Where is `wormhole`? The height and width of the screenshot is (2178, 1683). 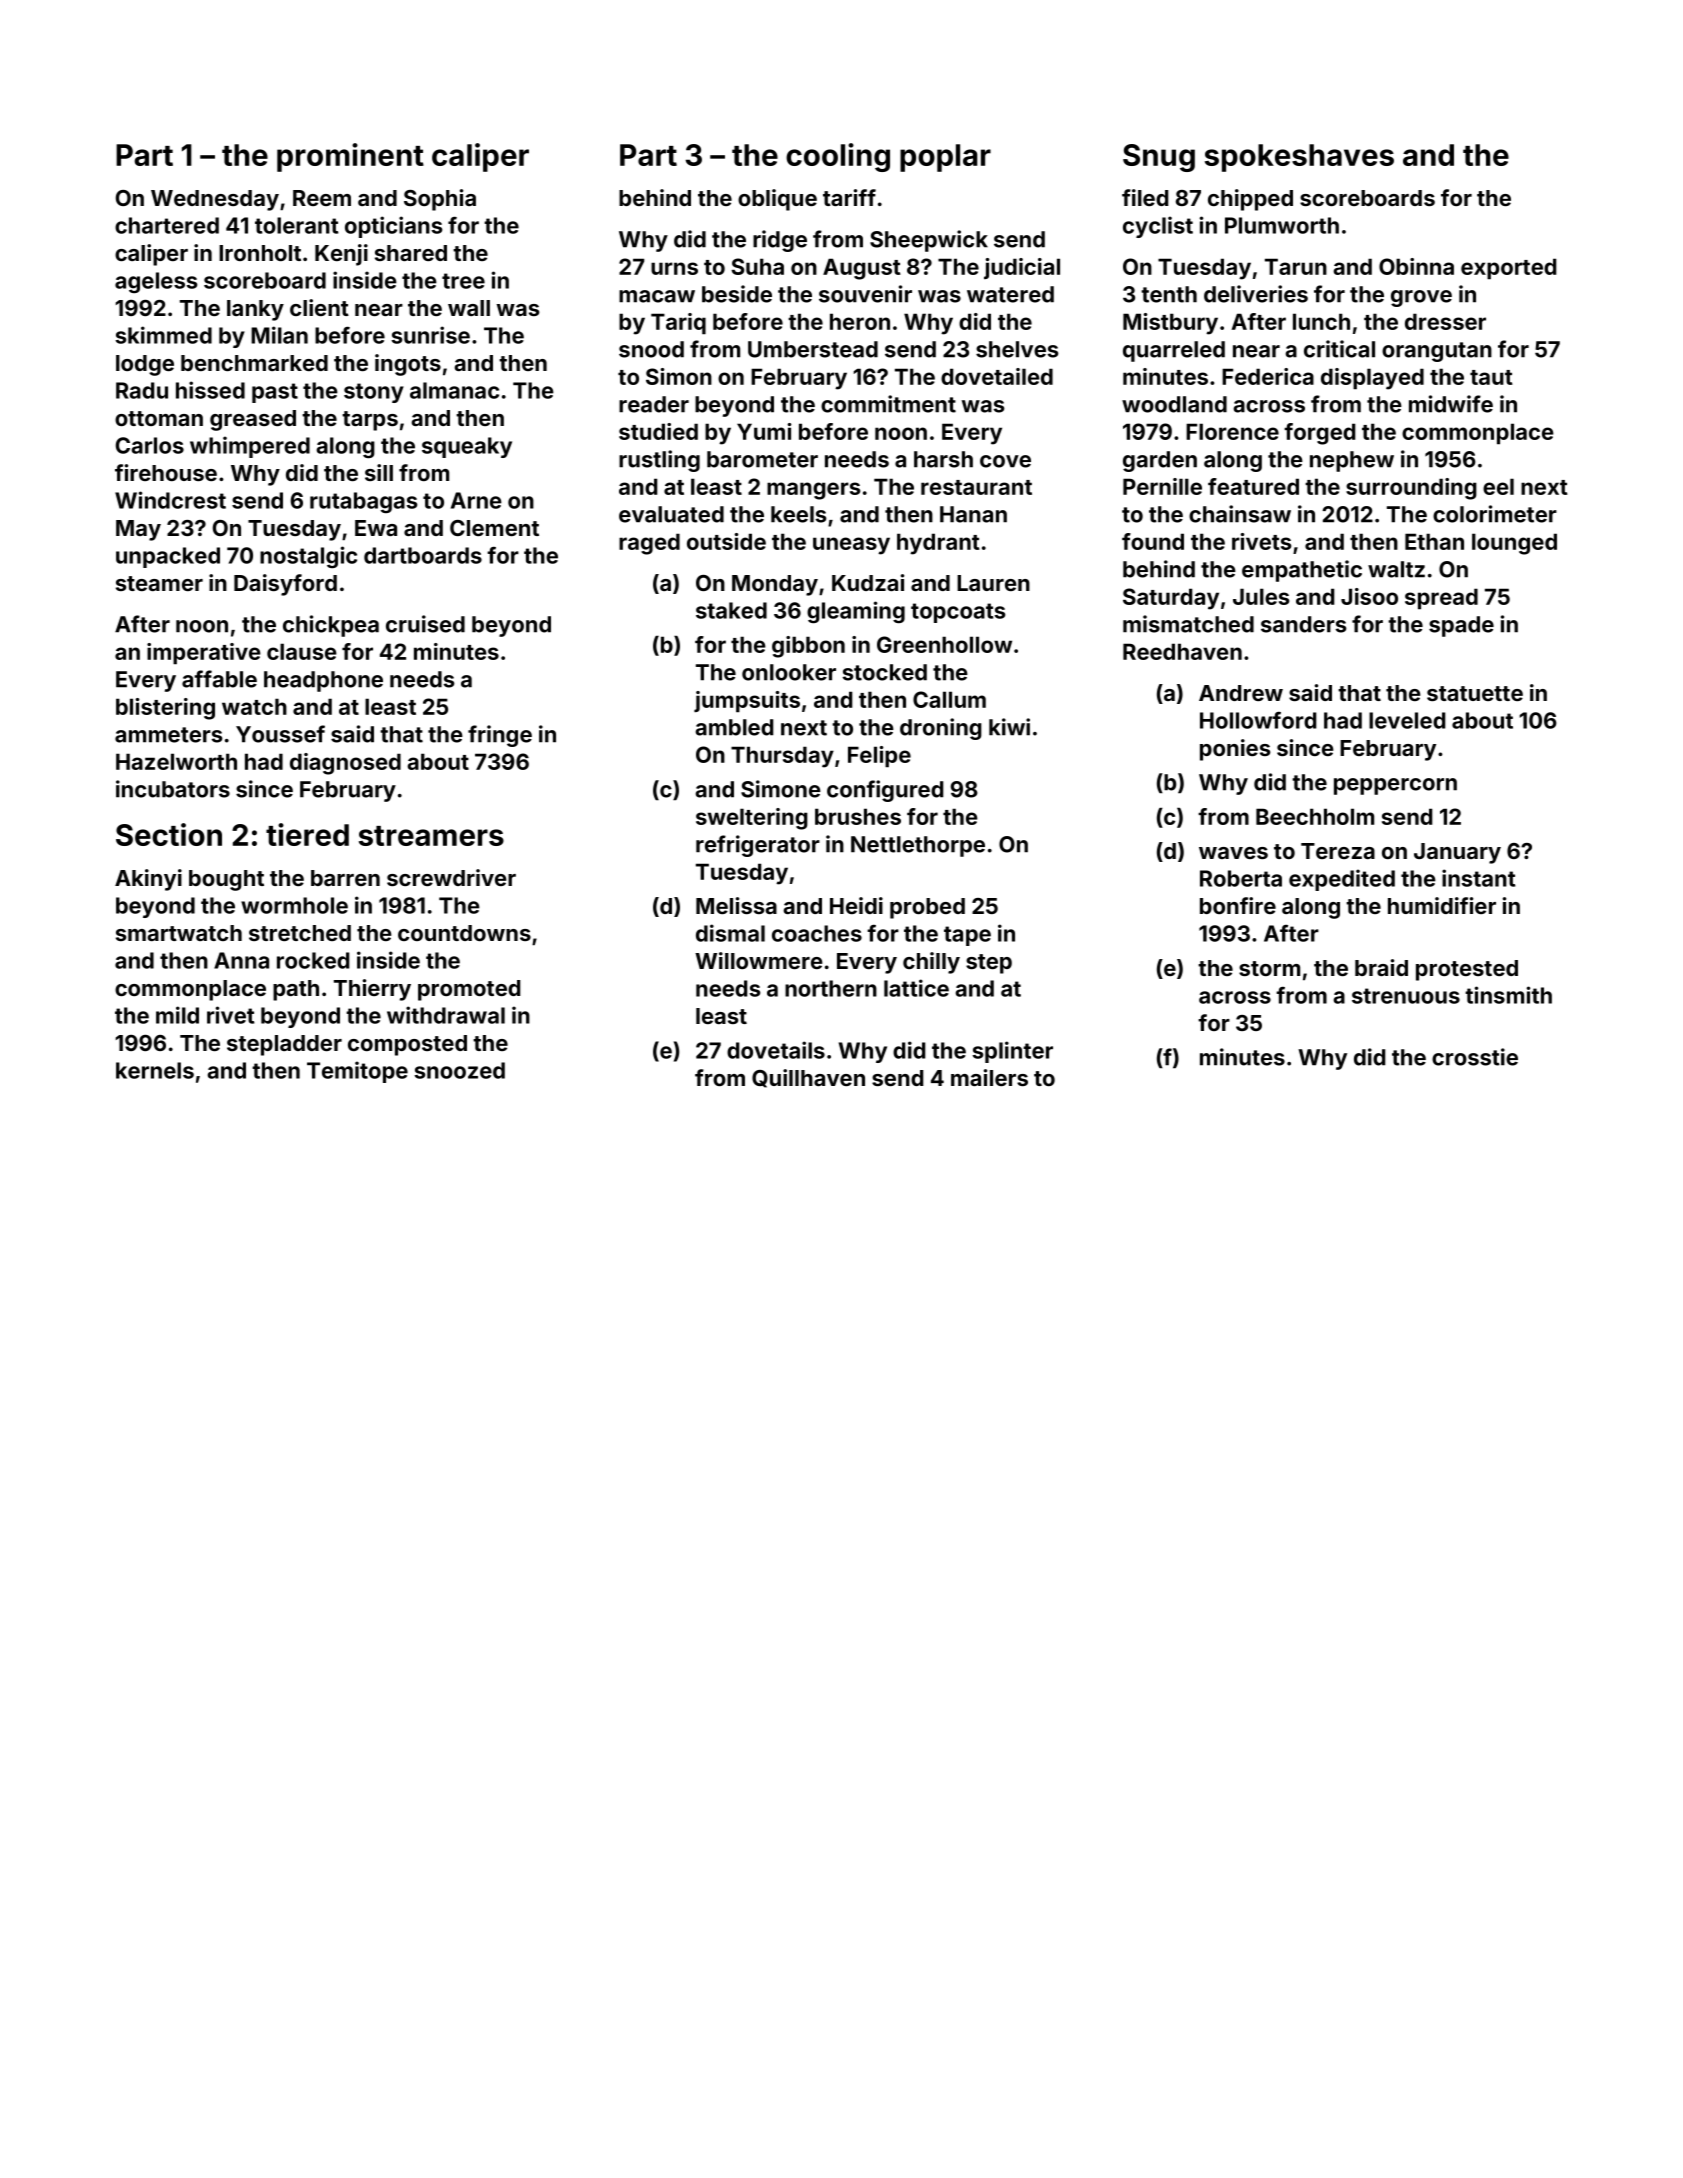
wormhole is located at coordinates (294, 905).
